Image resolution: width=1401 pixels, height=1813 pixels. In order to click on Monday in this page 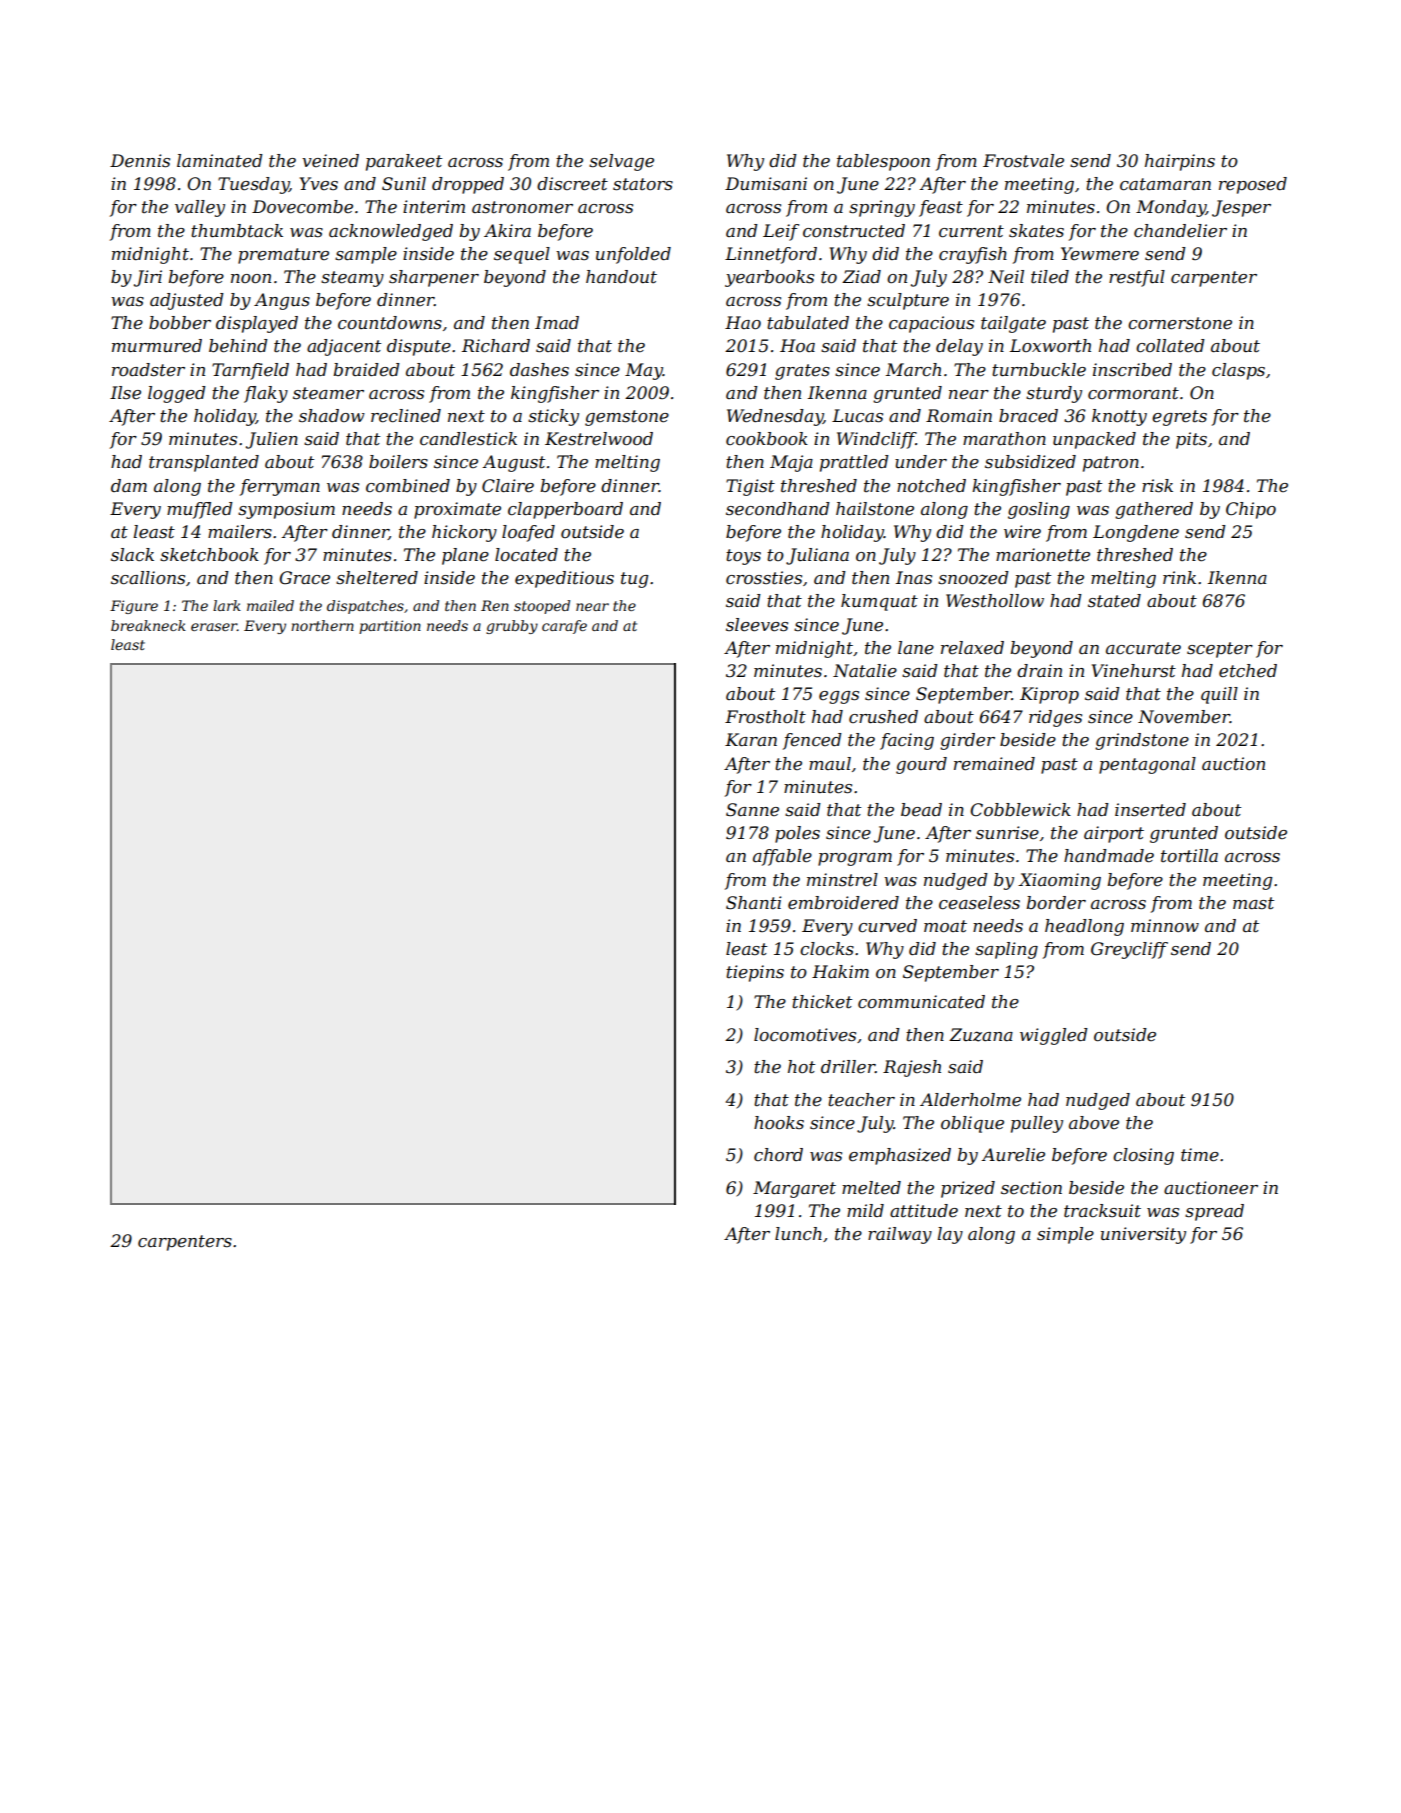, I will do `click(1171, 208)`.
